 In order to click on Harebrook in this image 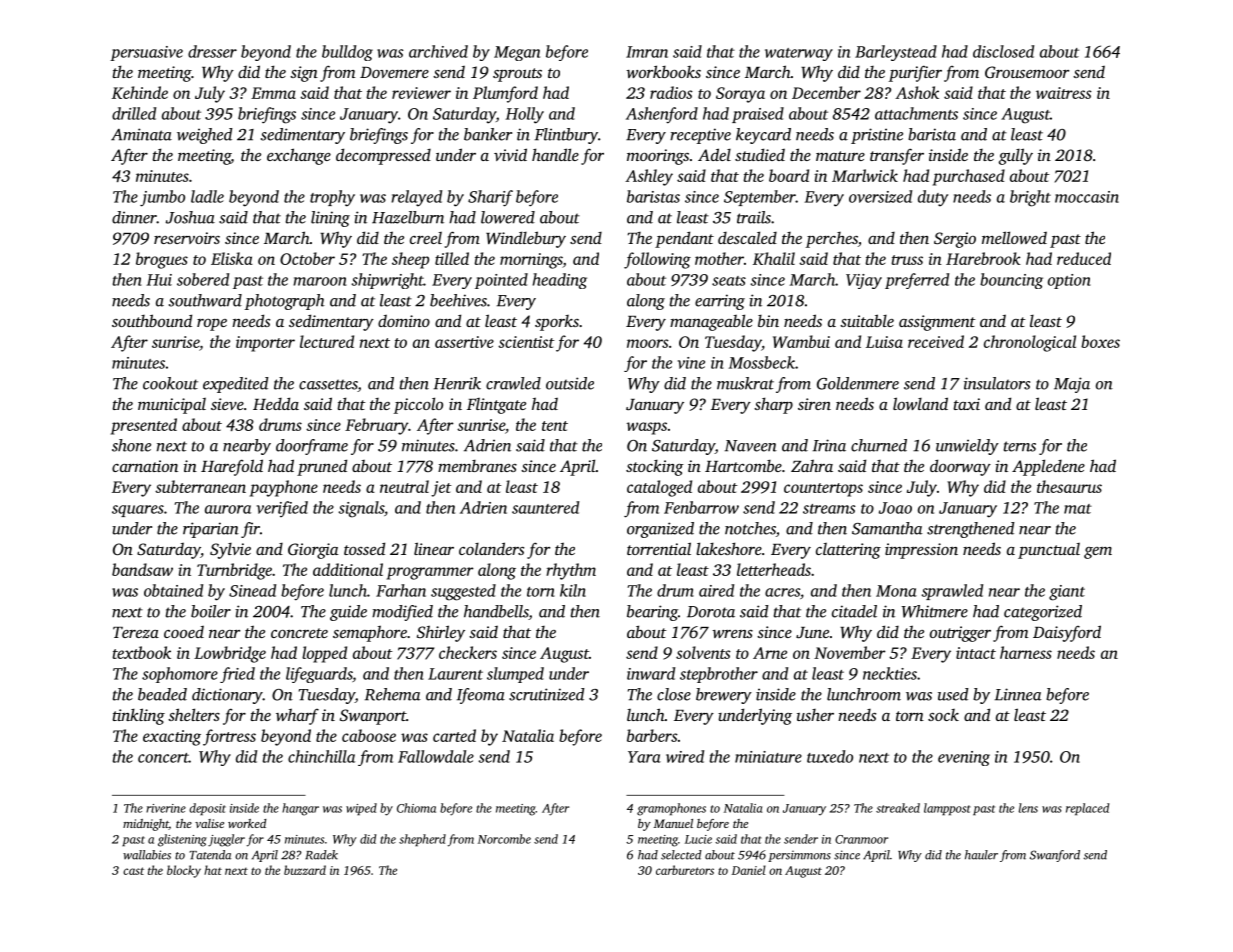, I will do `click(983, 258)`.
